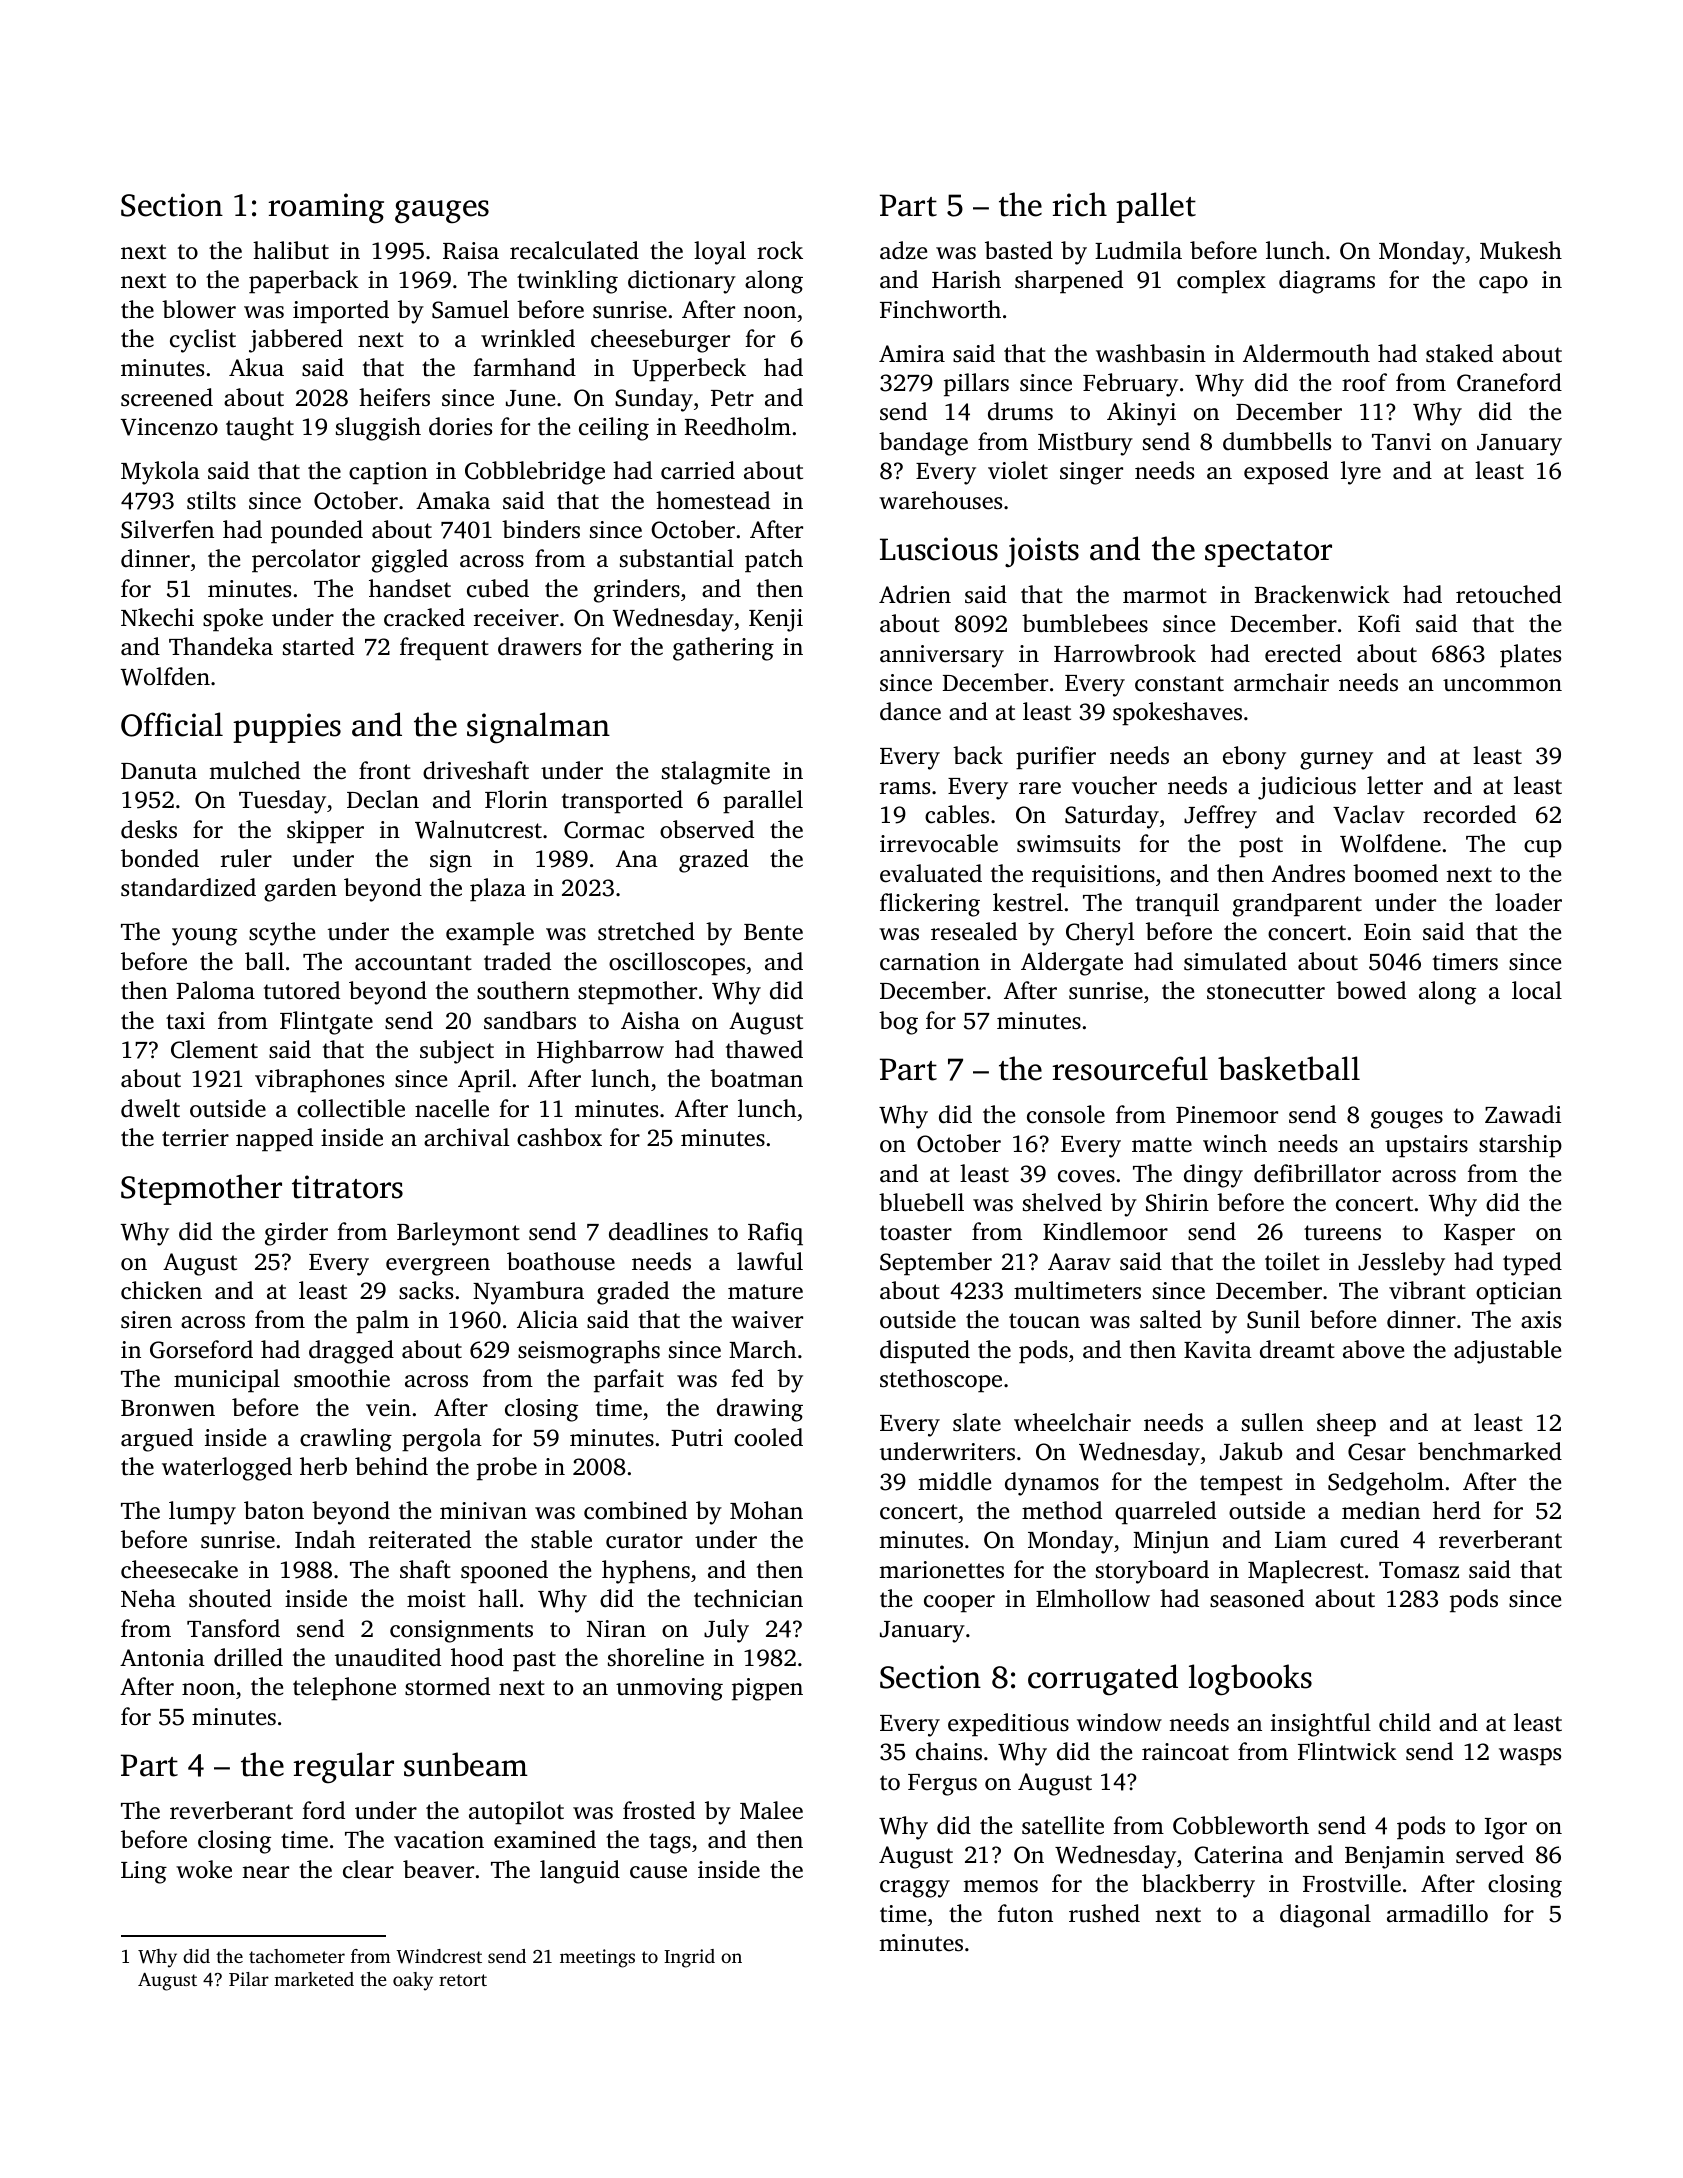 Image resolution: width=1683 pixels, height=2178 pixels. Describe the element at coordinates (1322, 594) in the screenshot. I see `Brackenwick` at that location.
